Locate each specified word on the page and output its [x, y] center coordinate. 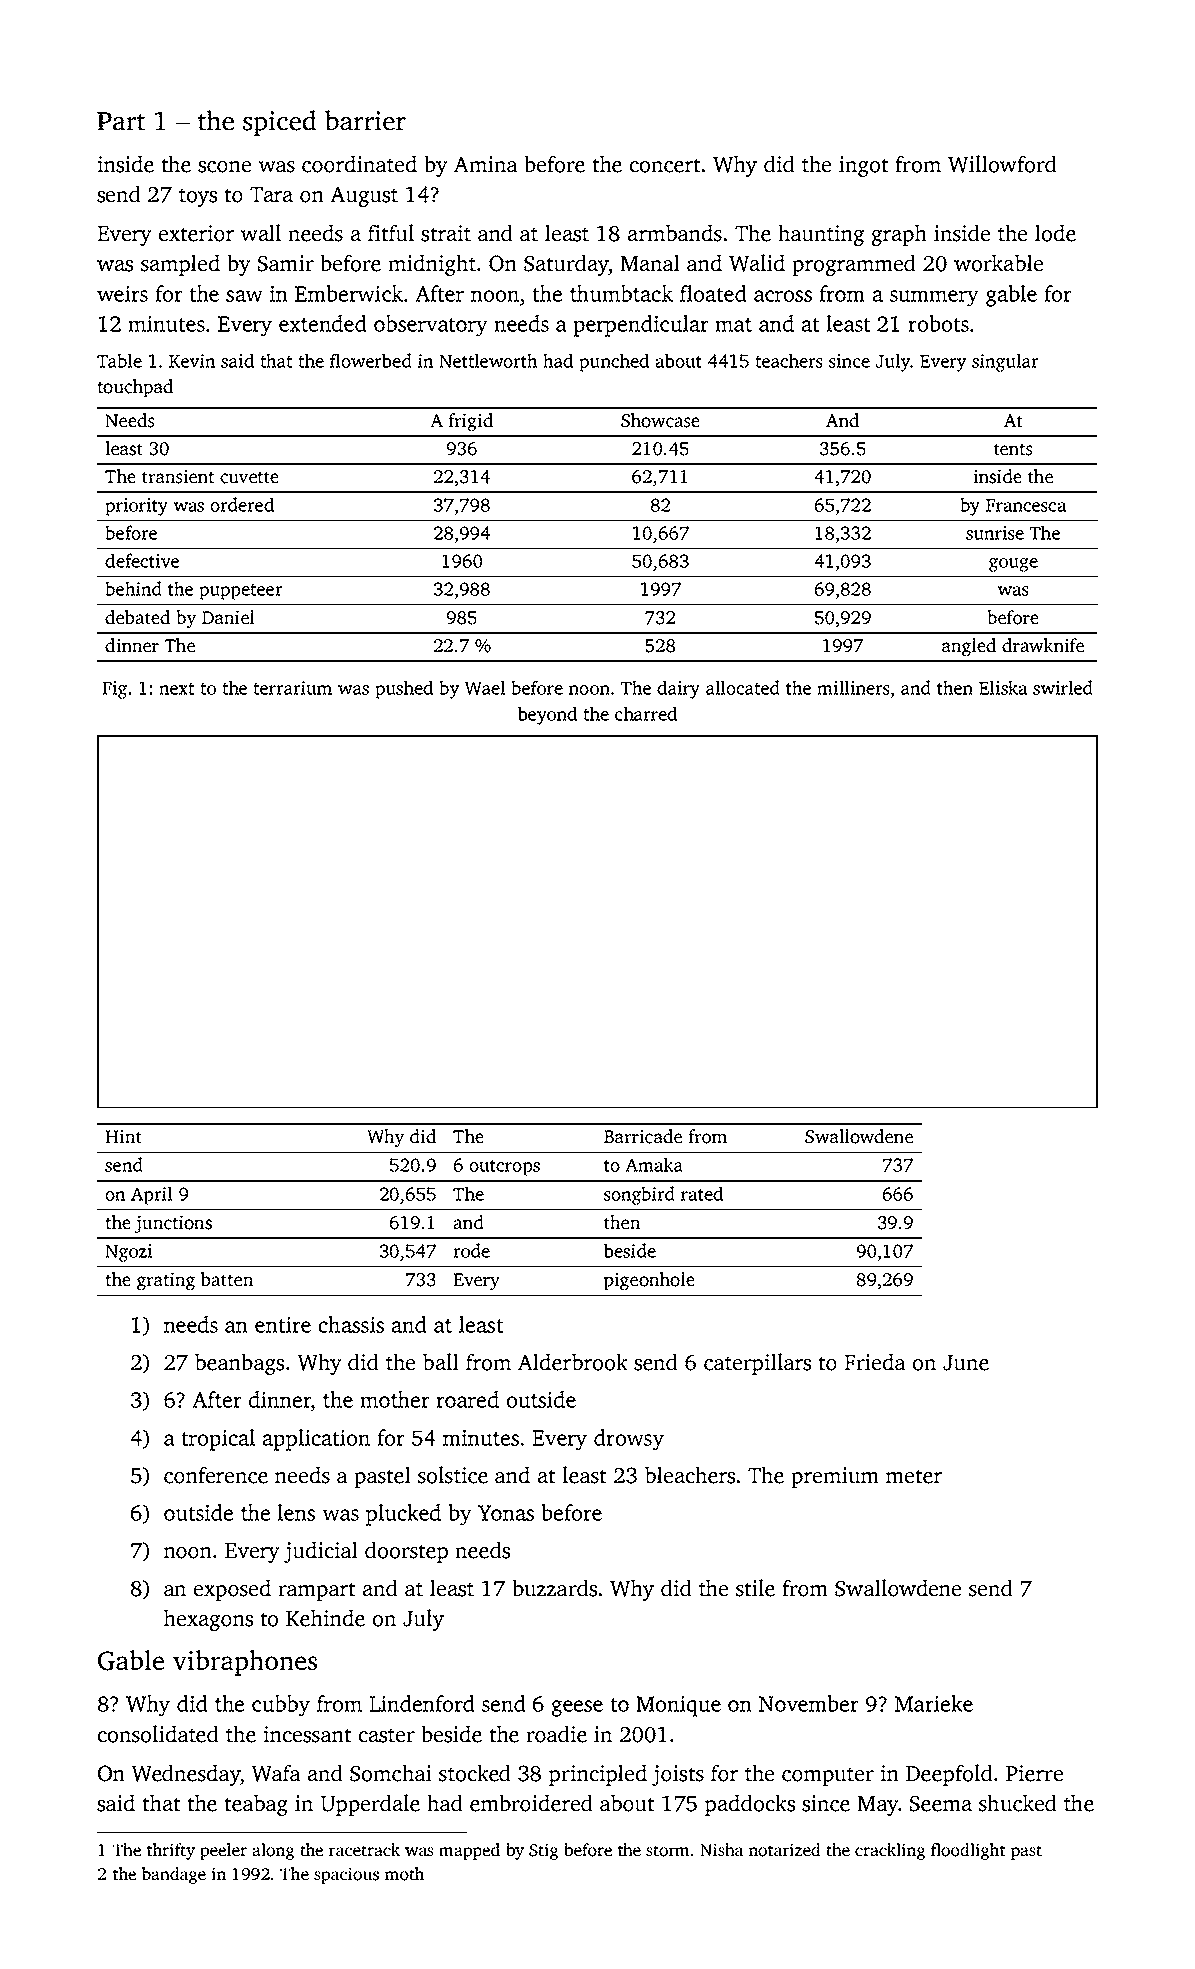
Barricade [643, 1136]
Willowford [1002, 164]
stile [755, 1588]
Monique [678, 1706]
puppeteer [240, 592]
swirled [1063, 687]
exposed [232, 1590]
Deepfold [949, 1775]
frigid [470, 422]
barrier [365, 120]
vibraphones [245, 1663]
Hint [123, 1136]
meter [914, 1476]
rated [702, 1193]
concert [665, 165]
